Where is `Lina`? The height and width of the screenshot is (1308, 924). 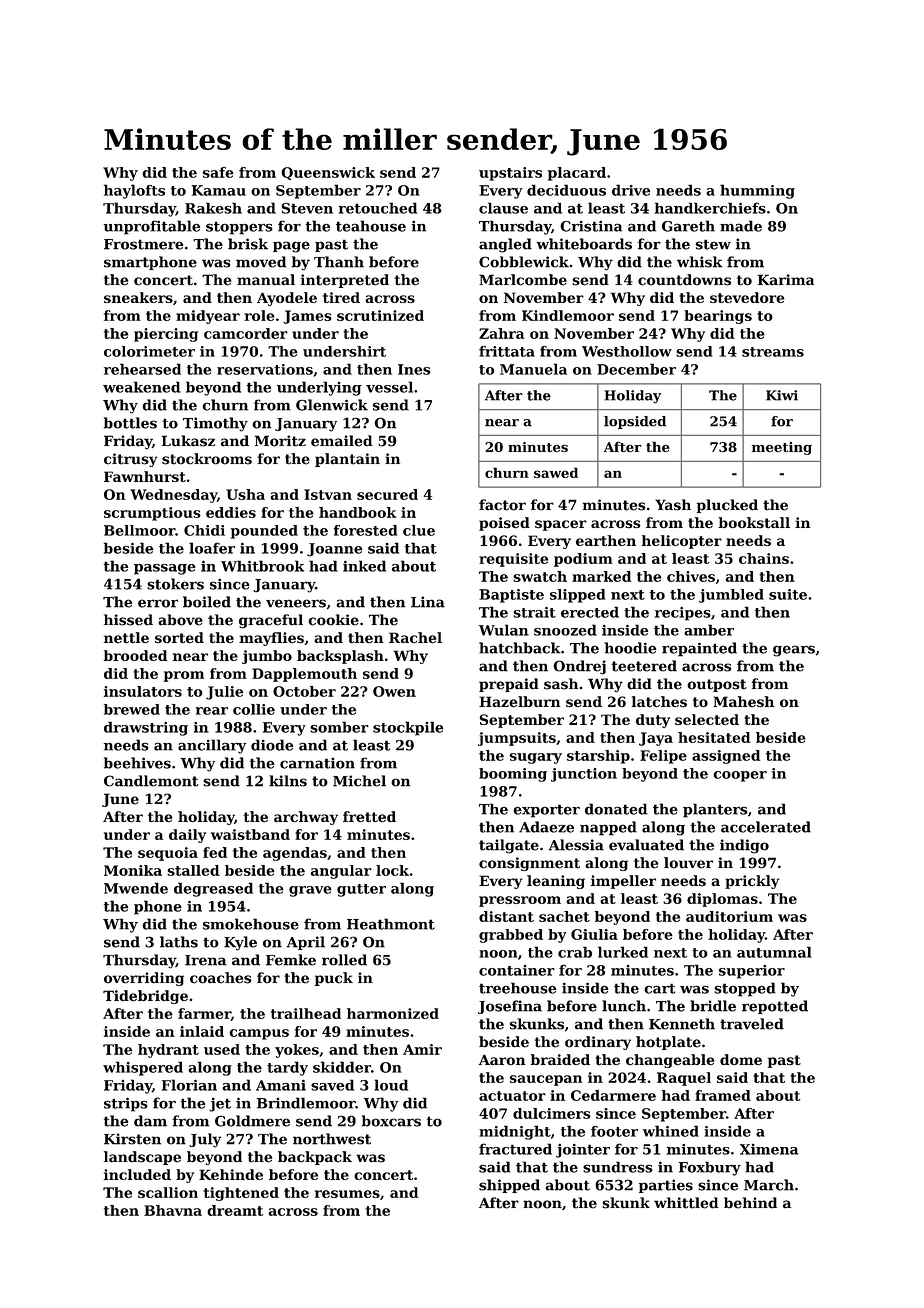 Lina is located at coordinates (428, 602).
